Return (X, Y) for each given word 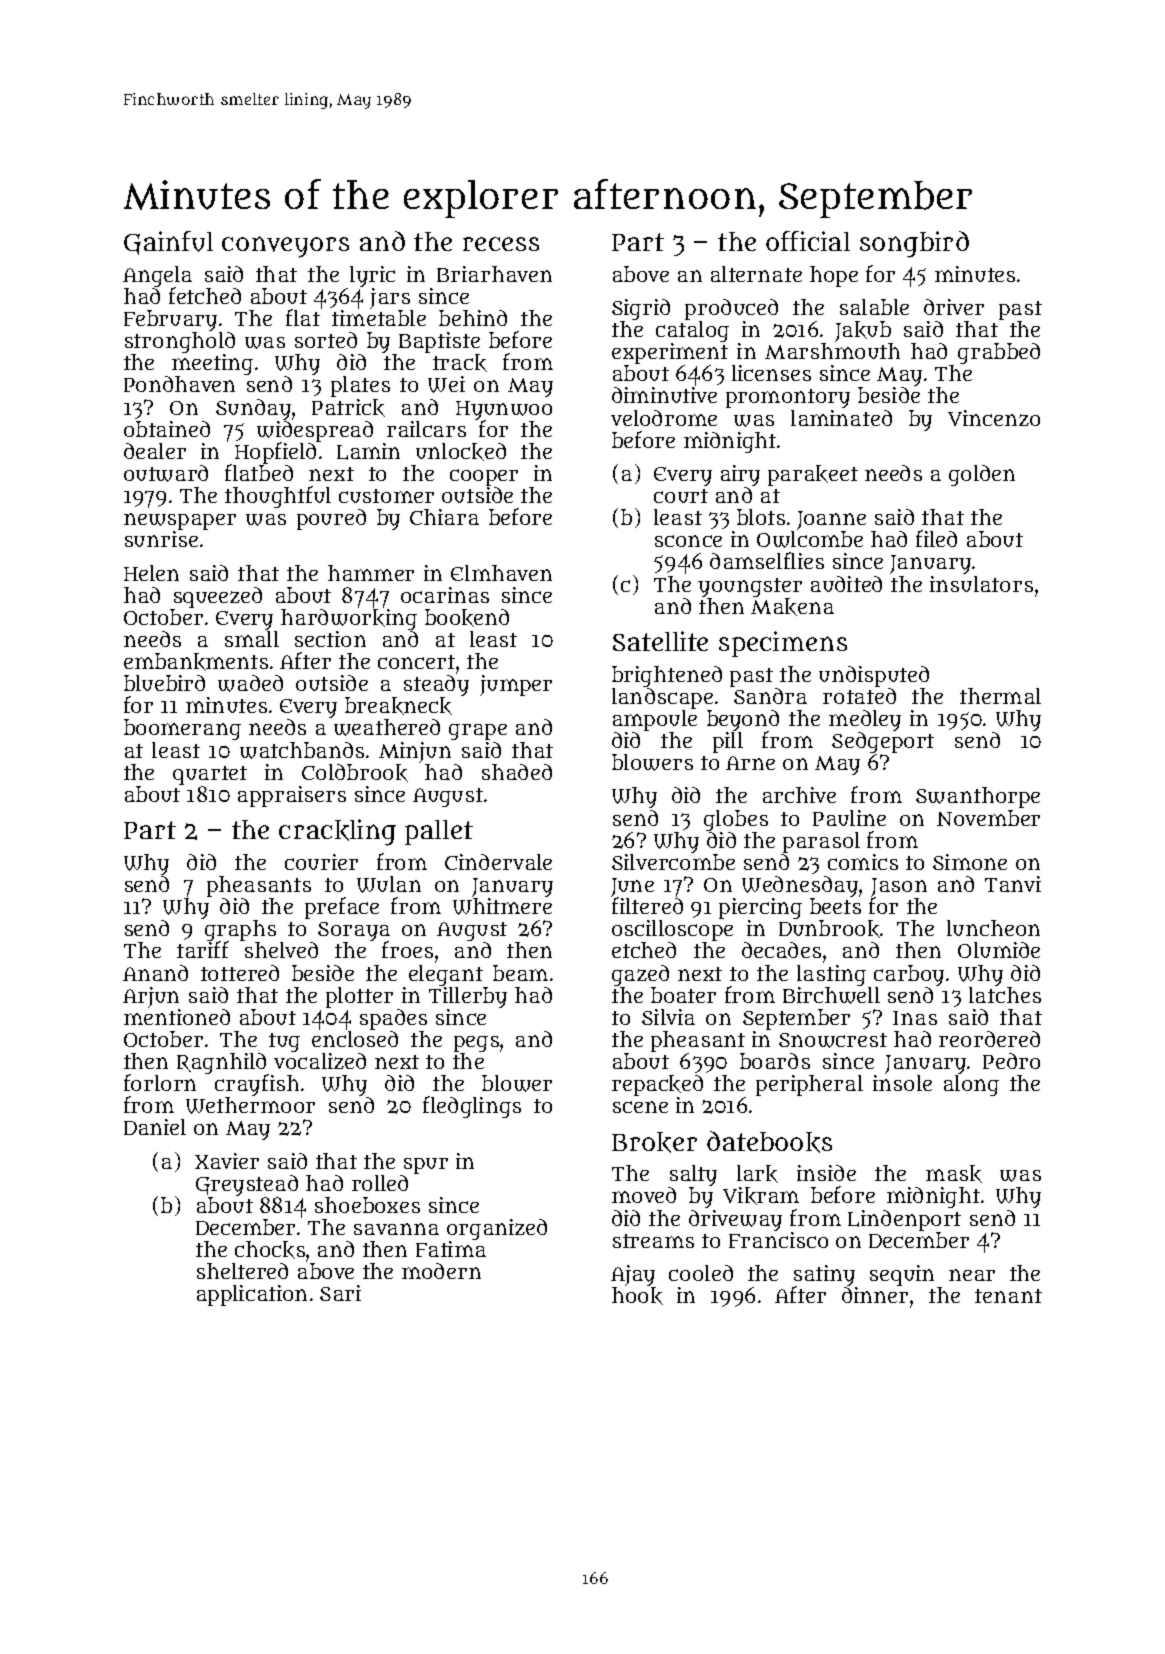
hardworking (349, 619)
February (170, 320)
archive (799, 795)
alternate (756, 274)
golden (982, 475)
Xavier (227, 1161)
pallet (439, 832)
